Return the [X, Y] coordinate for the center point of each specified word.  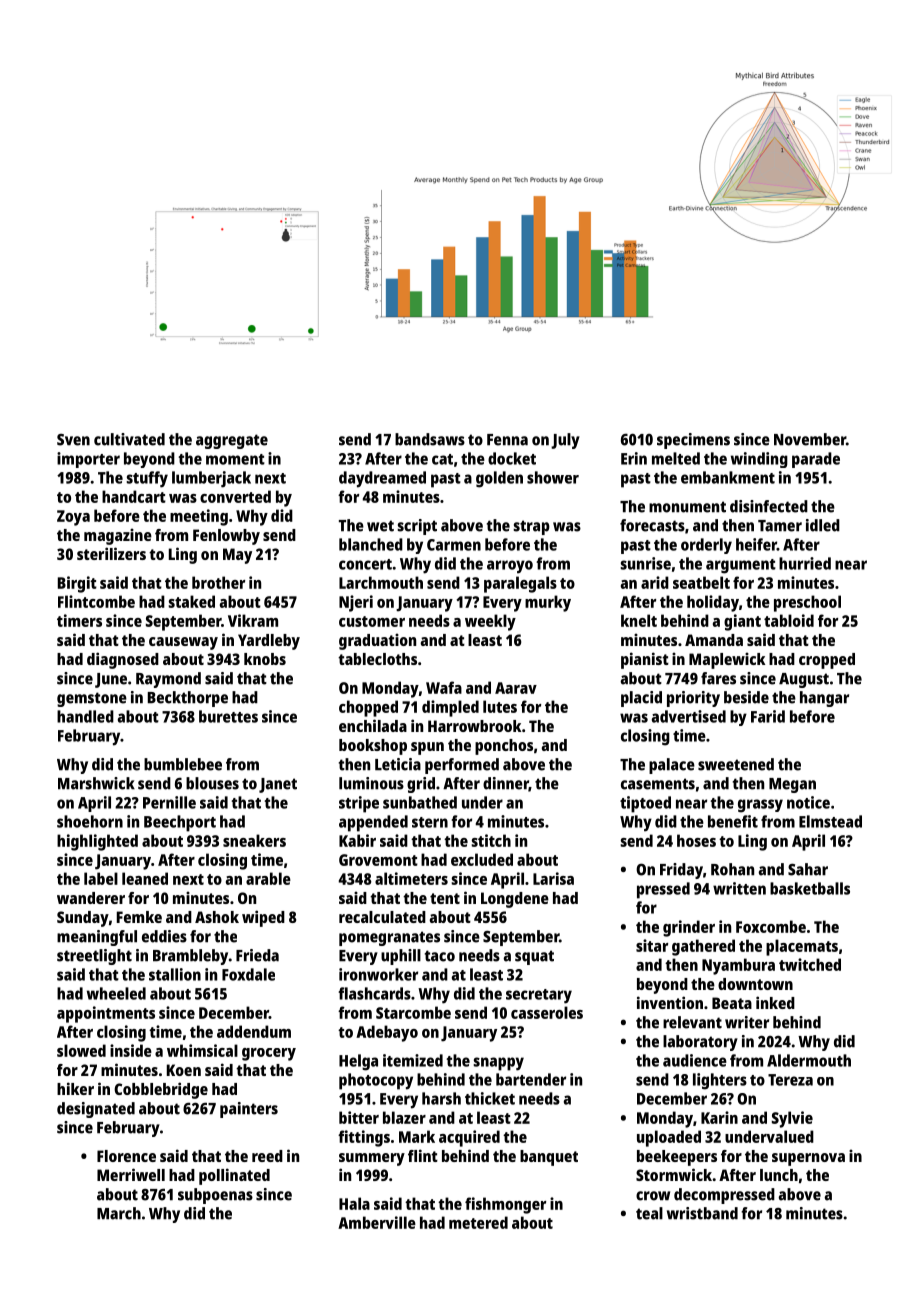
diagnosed [123, 660]
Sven [73, 440]
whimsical [202, 1050]
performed [462, 766]
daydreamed [382, 479]
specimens [693, 441]
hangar [824, 699]
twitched [810, 964]
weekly [490, 622]
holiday [713, 603]
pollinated [234, 1176]
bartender [531, 1079]
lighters [720, 1081]
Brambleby [190, 957]
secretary [539, 996]
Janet [278, 785]
